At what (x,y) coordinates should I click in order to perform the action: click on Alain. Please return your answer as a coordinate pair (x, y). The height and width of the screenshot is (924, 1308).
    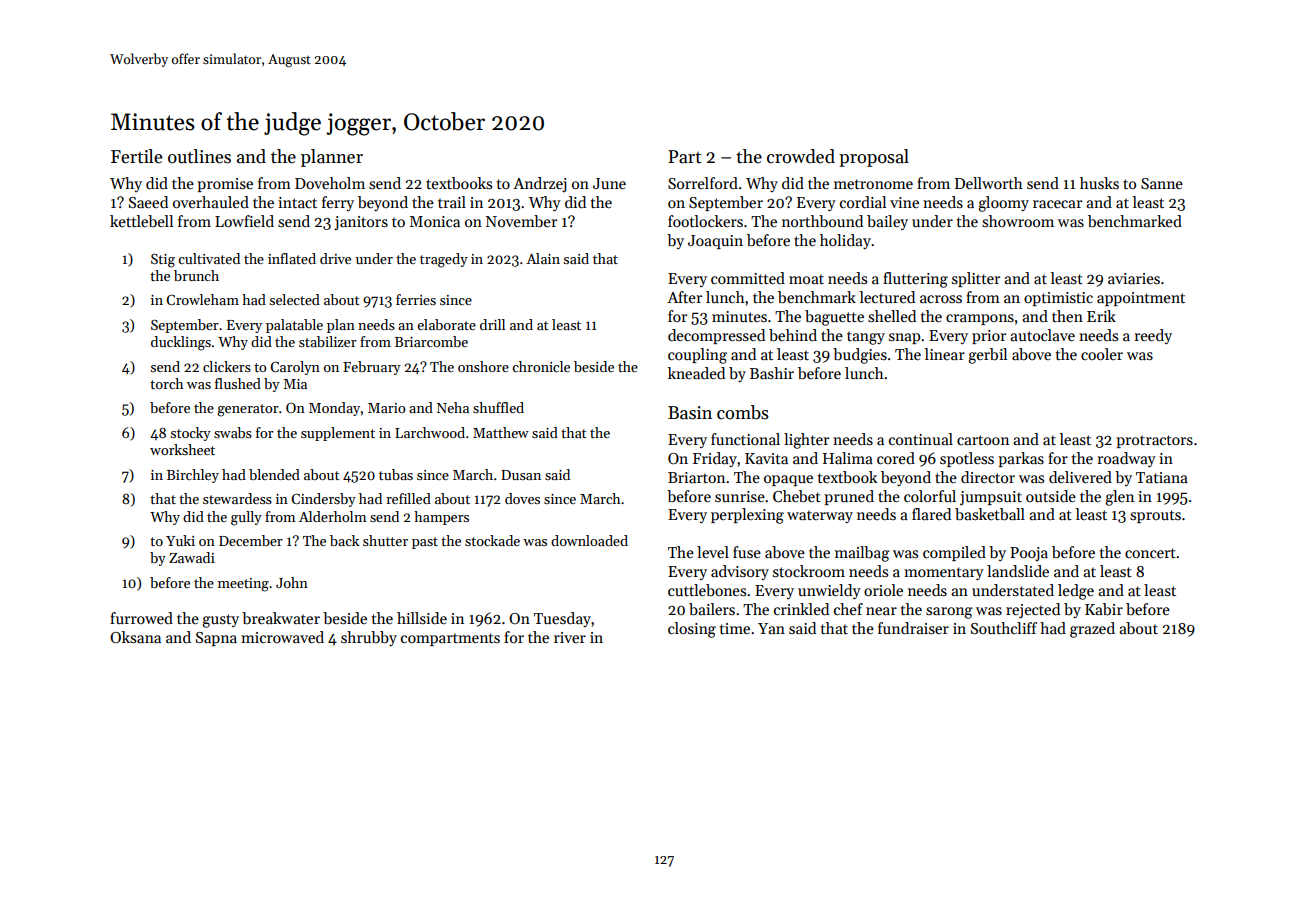
    Looking at the image, I should click on (543, 258).
